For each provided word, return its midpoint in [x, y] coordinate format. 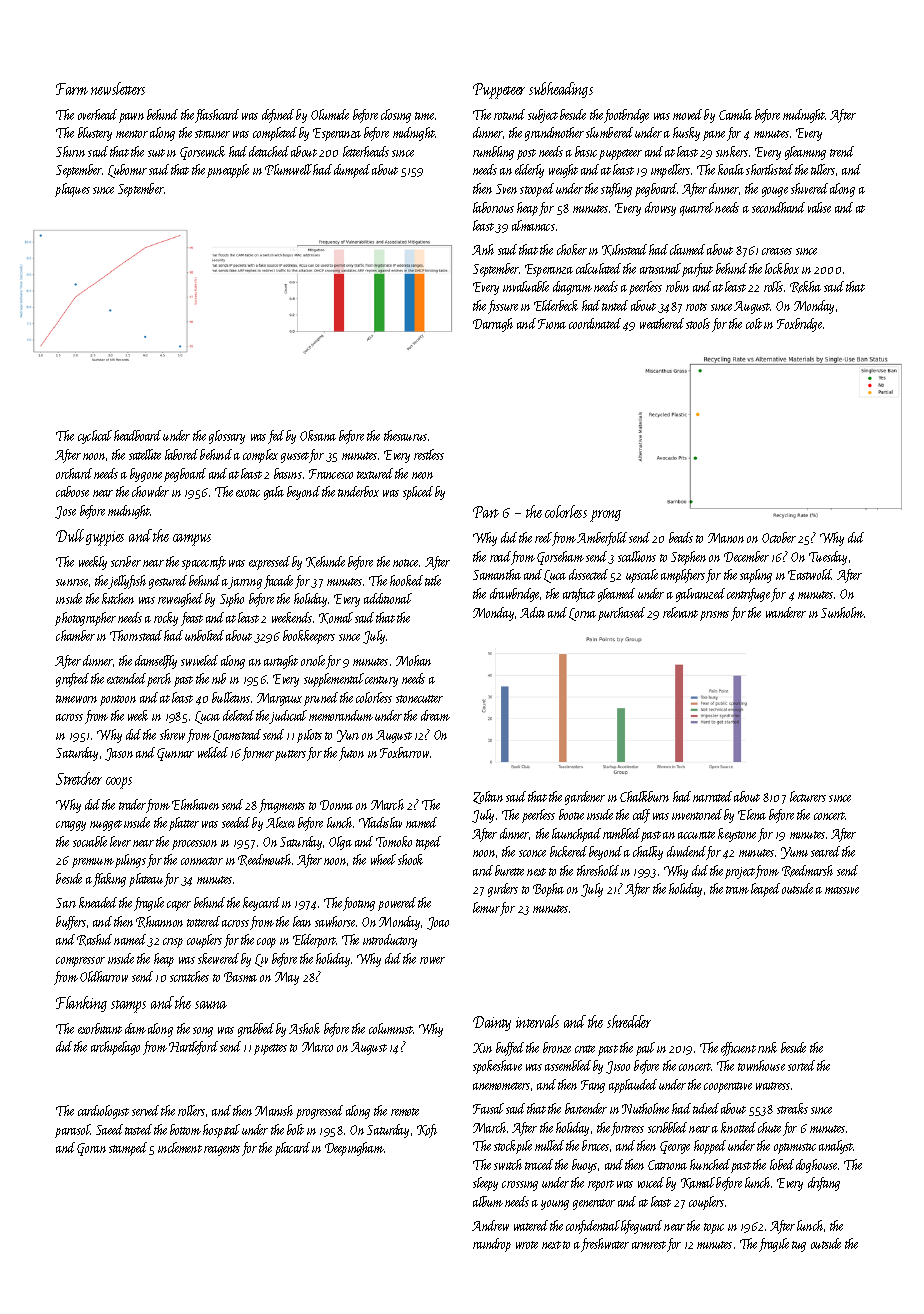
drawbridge [515, 595]
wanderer [786, 612]
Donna [336, 805]
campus [192, 540]
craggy [71, 826]
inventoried [697, 814]
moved [687, 114]
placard [292, 1149]
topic [714, 1228]
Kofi [427, 1131]
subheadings [561, 90]
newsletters [118, 88]
